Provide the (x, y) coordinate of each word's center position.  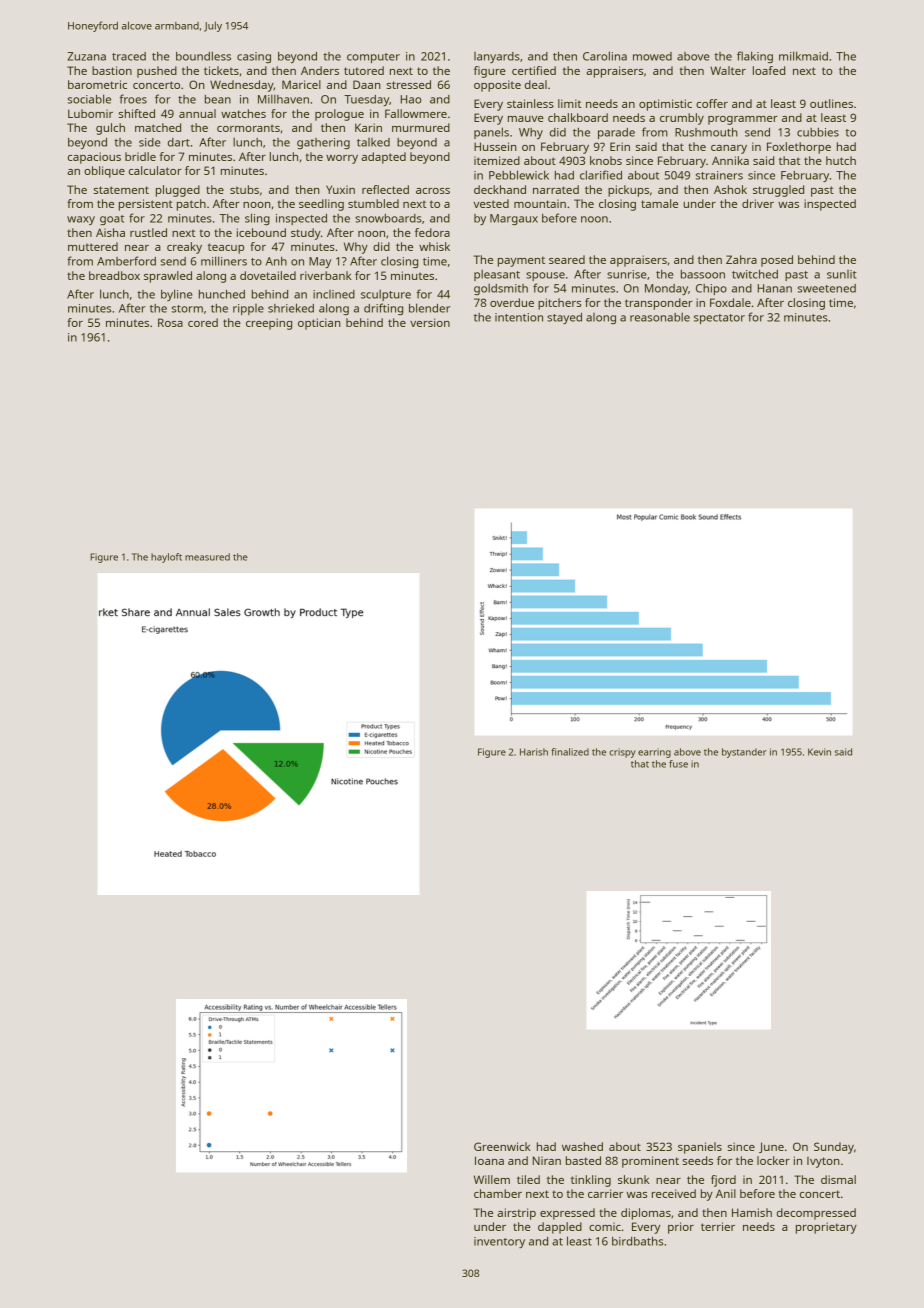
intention (519, 317)
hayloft (166, 558)
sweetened (827, 288)
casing (254, 57)
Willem (492, 1179)
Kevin (819, 752)
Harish (534, 752)
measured (207, 557)
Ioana (489, 1160)
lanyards (497, 57)
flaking (755, 57)
